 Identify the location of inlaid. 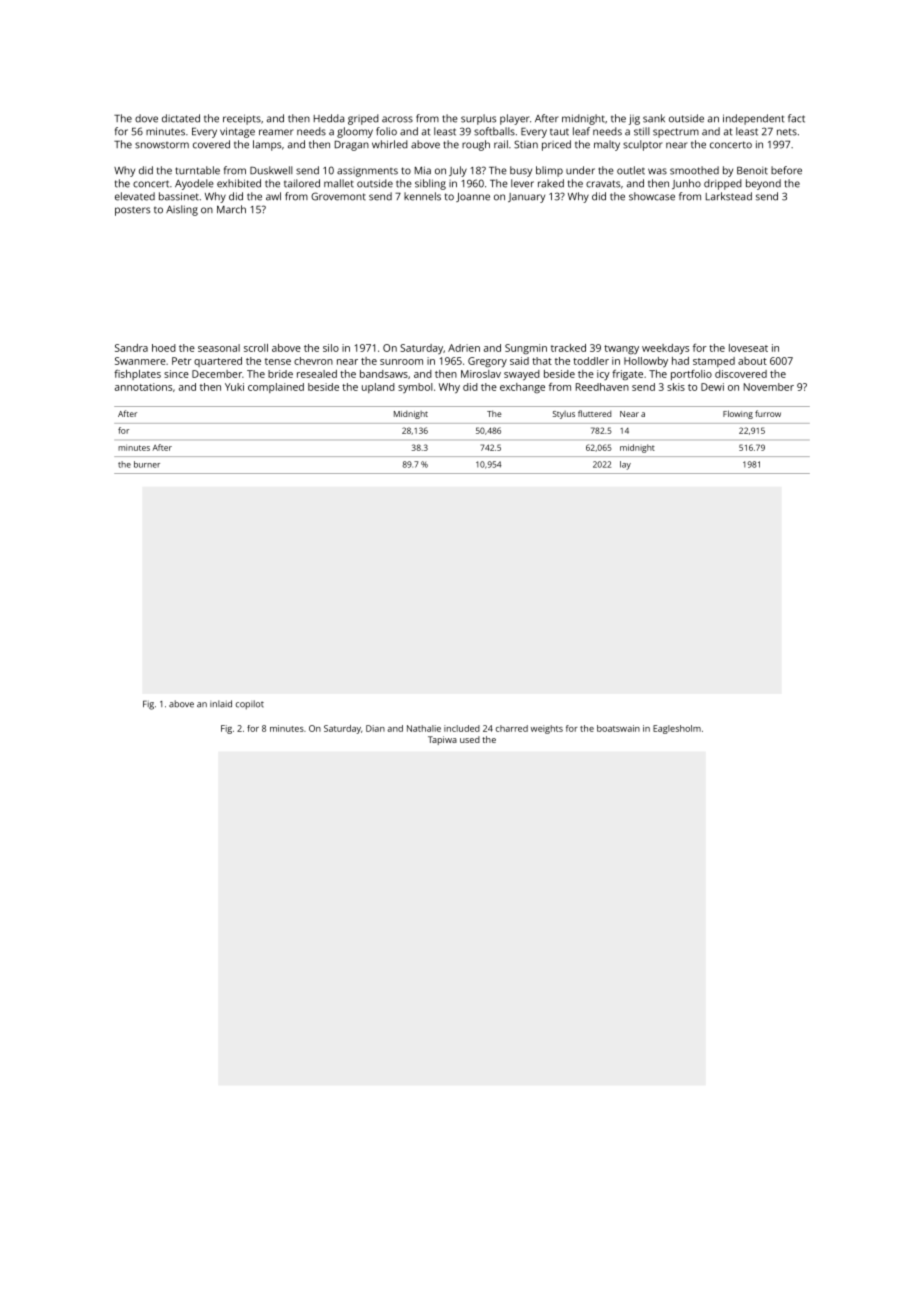
(221, 704).
